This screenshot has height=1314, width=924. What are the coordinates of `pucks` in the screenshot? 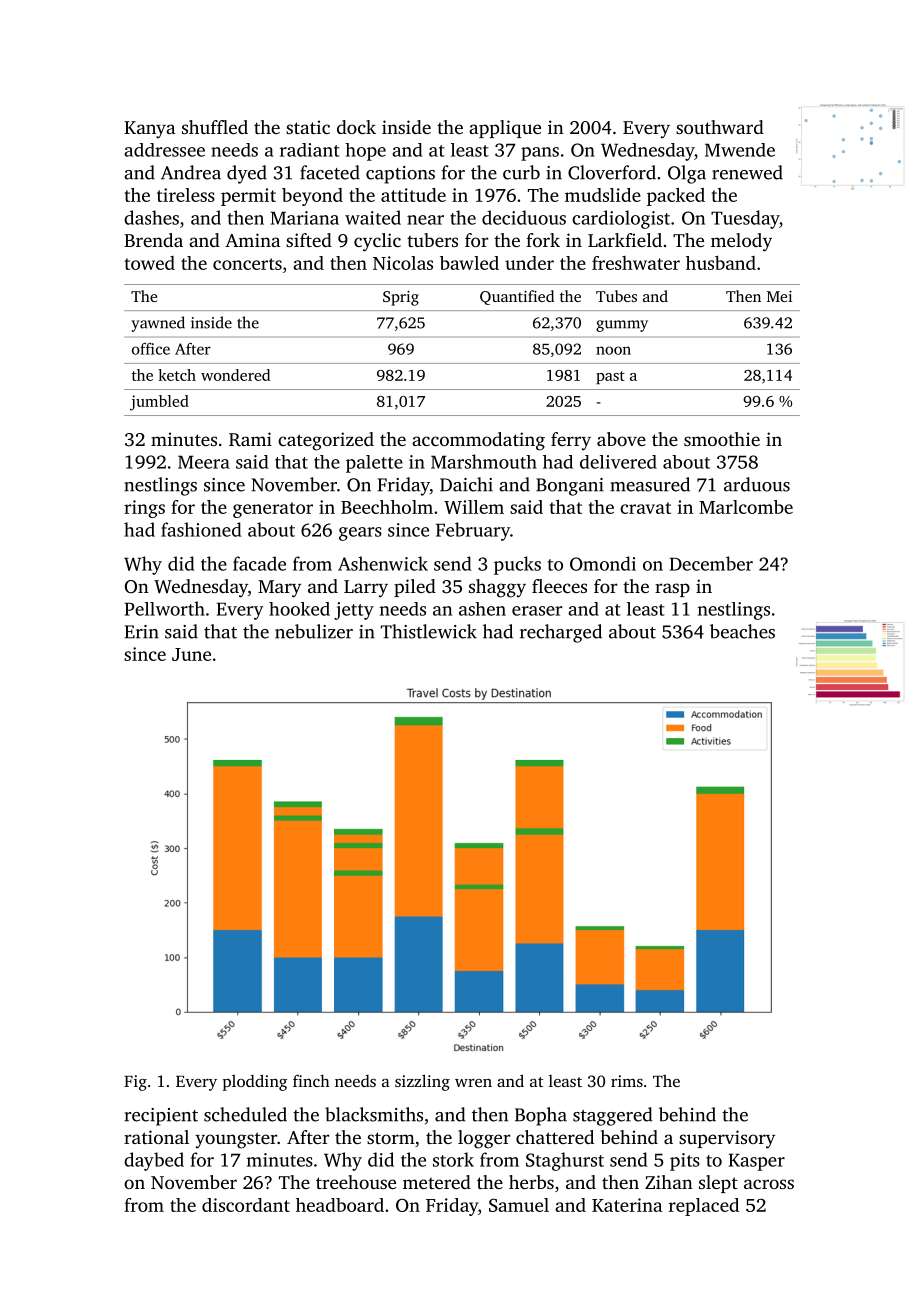 It's located at (517, 565).
